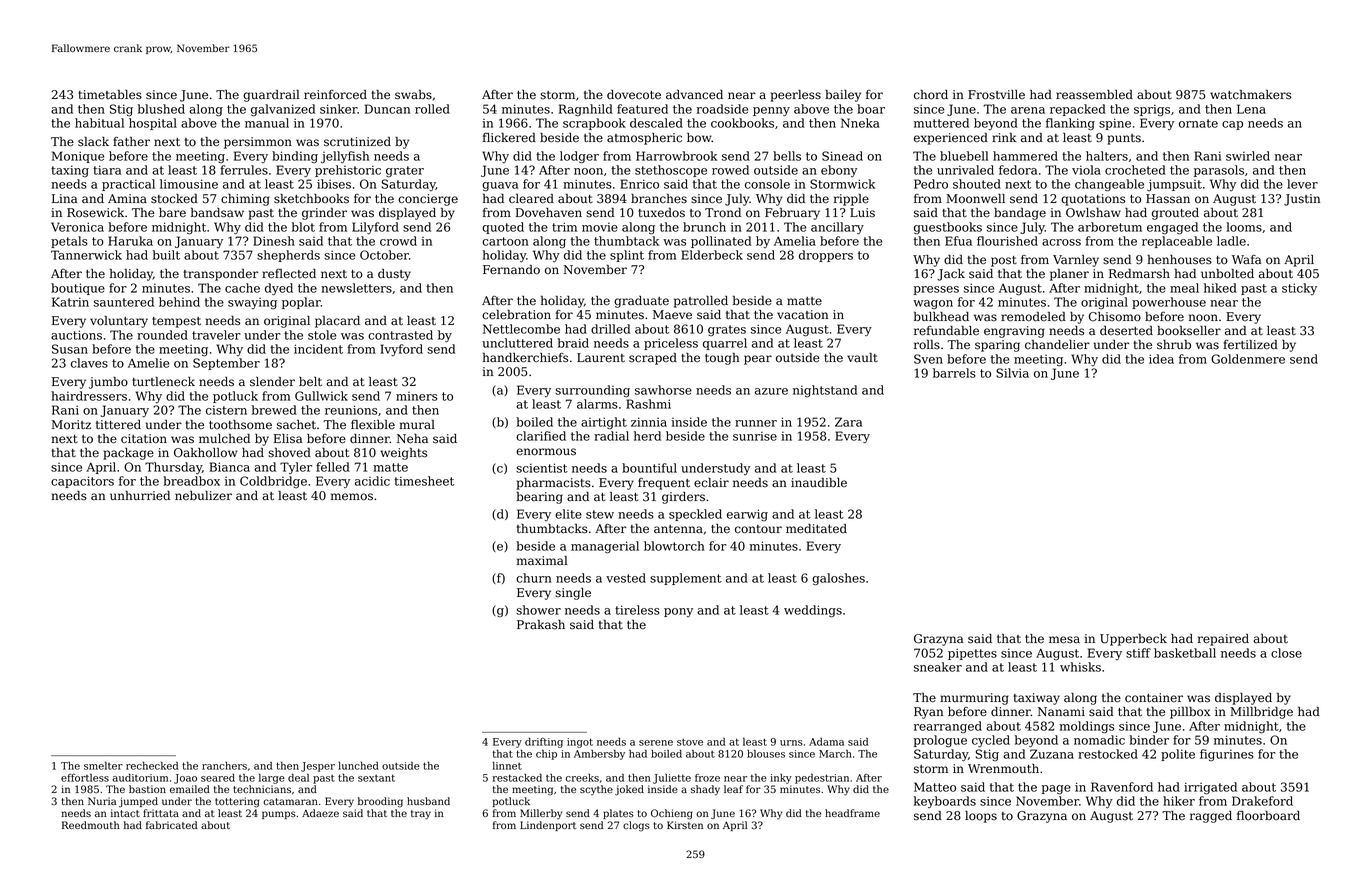 The width and height of the document is (1372, 887). I want to click on repaired, so click(1223, 639).
